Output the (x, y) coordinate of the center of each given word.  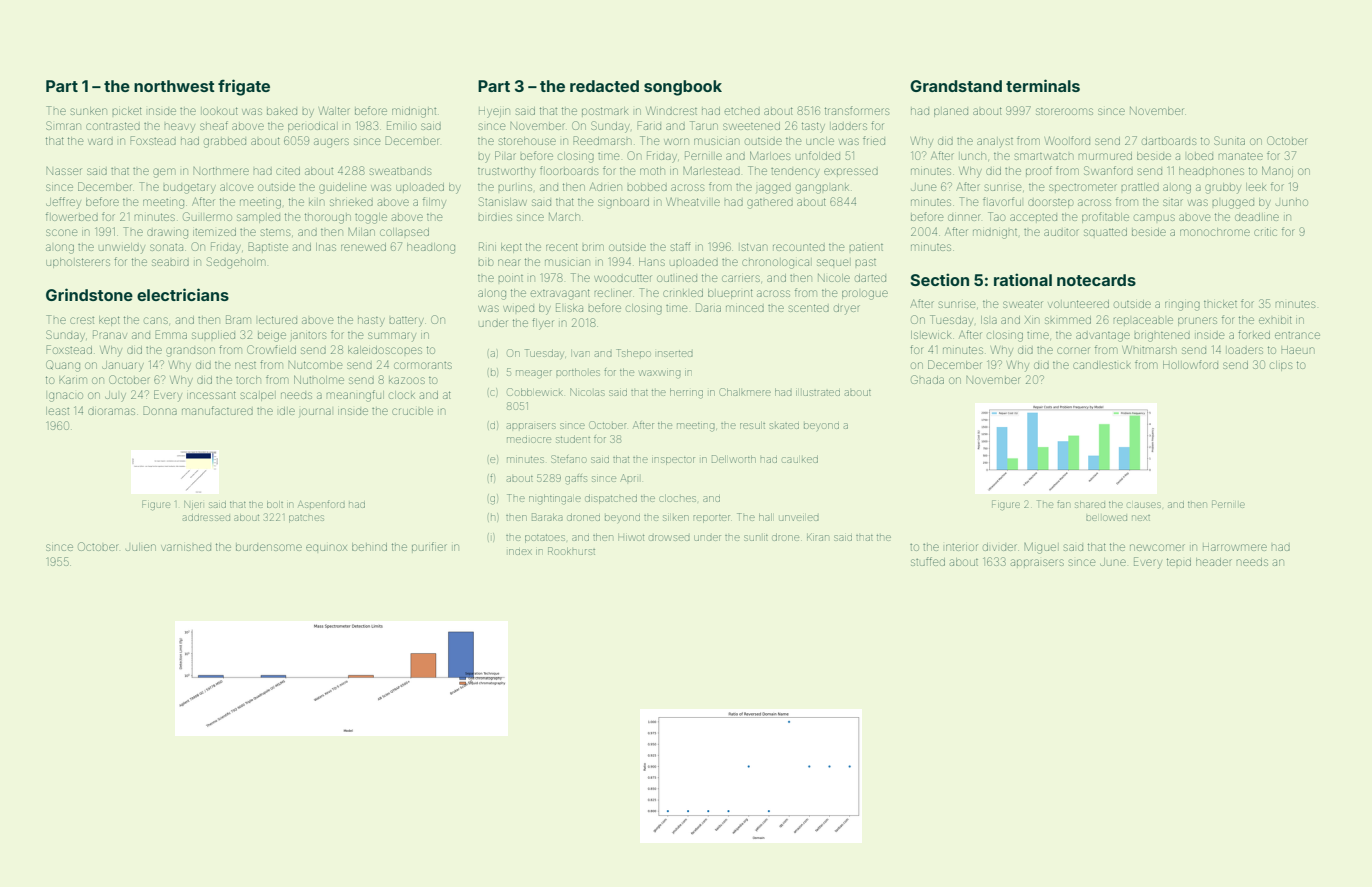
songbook (683, 88)
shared (1090, 504)
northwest (174, 86)
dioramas (111, 411)
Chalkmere (745, 392)
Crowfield (271, 349)
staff (681, 246)
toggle (371, 218)
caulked (800, 459)
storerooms (1064, 111)
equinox (326, 547)
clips (1281, 366)
